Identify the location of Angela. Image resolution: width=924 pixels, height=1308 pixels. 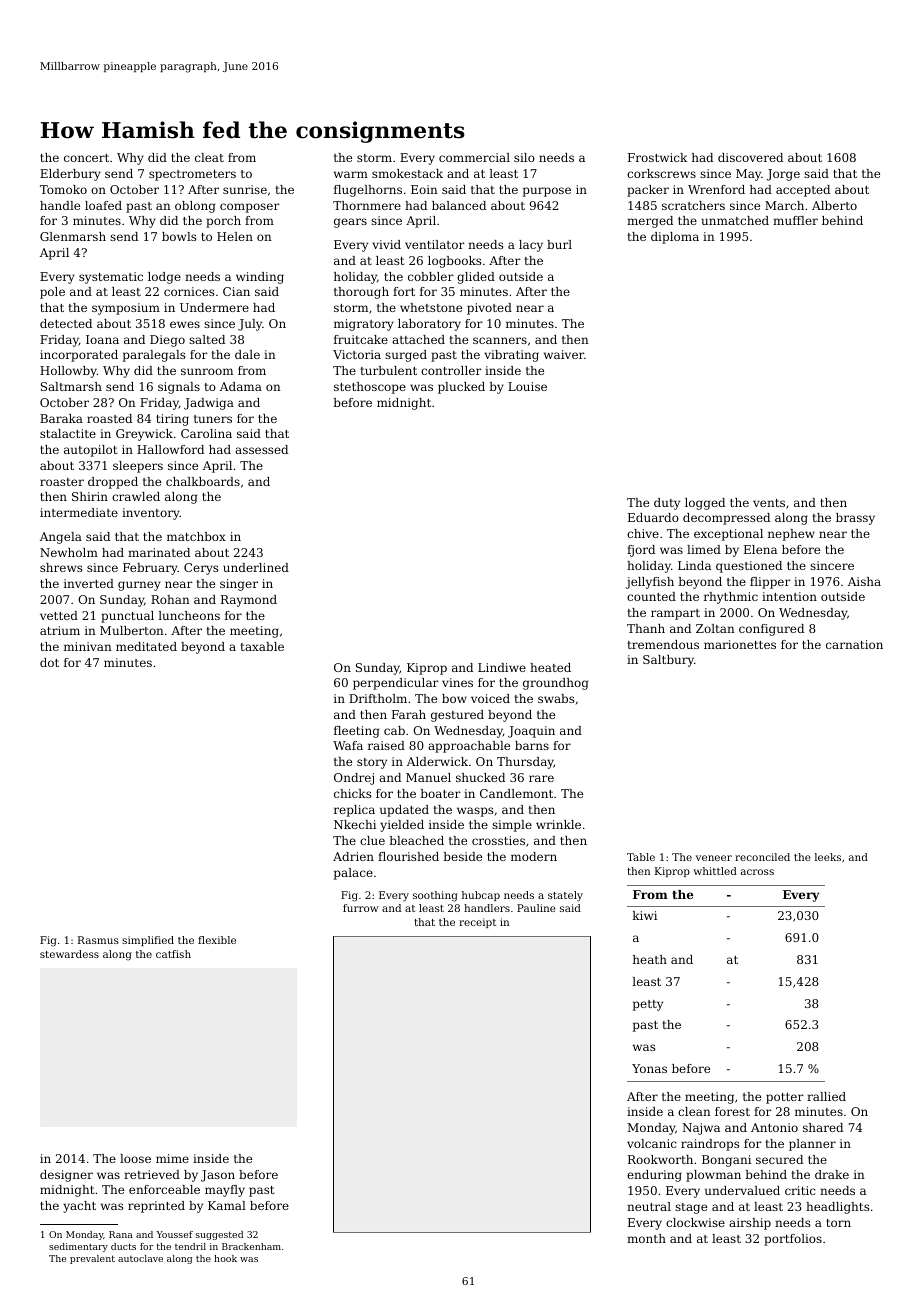
(61, 538).
